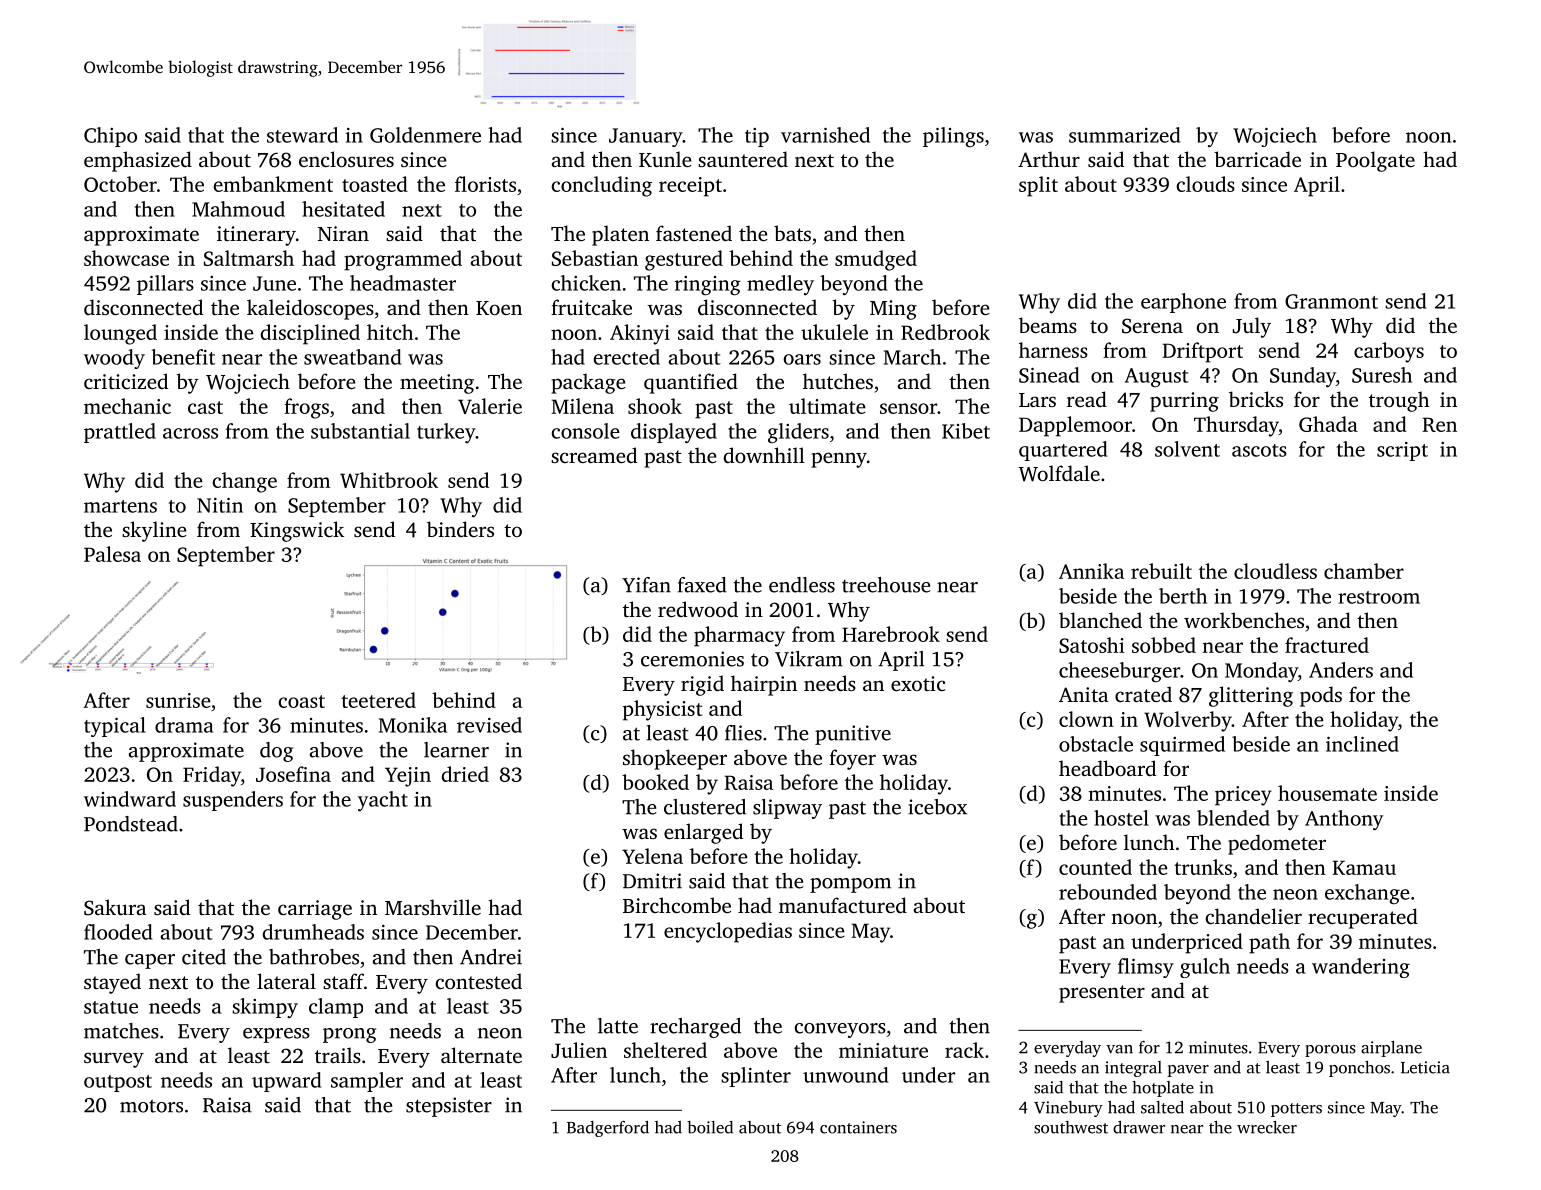  What do you see at coordinates (1183, 303) in the document?
I see `earphone` at bounding box center [1183, 303].
